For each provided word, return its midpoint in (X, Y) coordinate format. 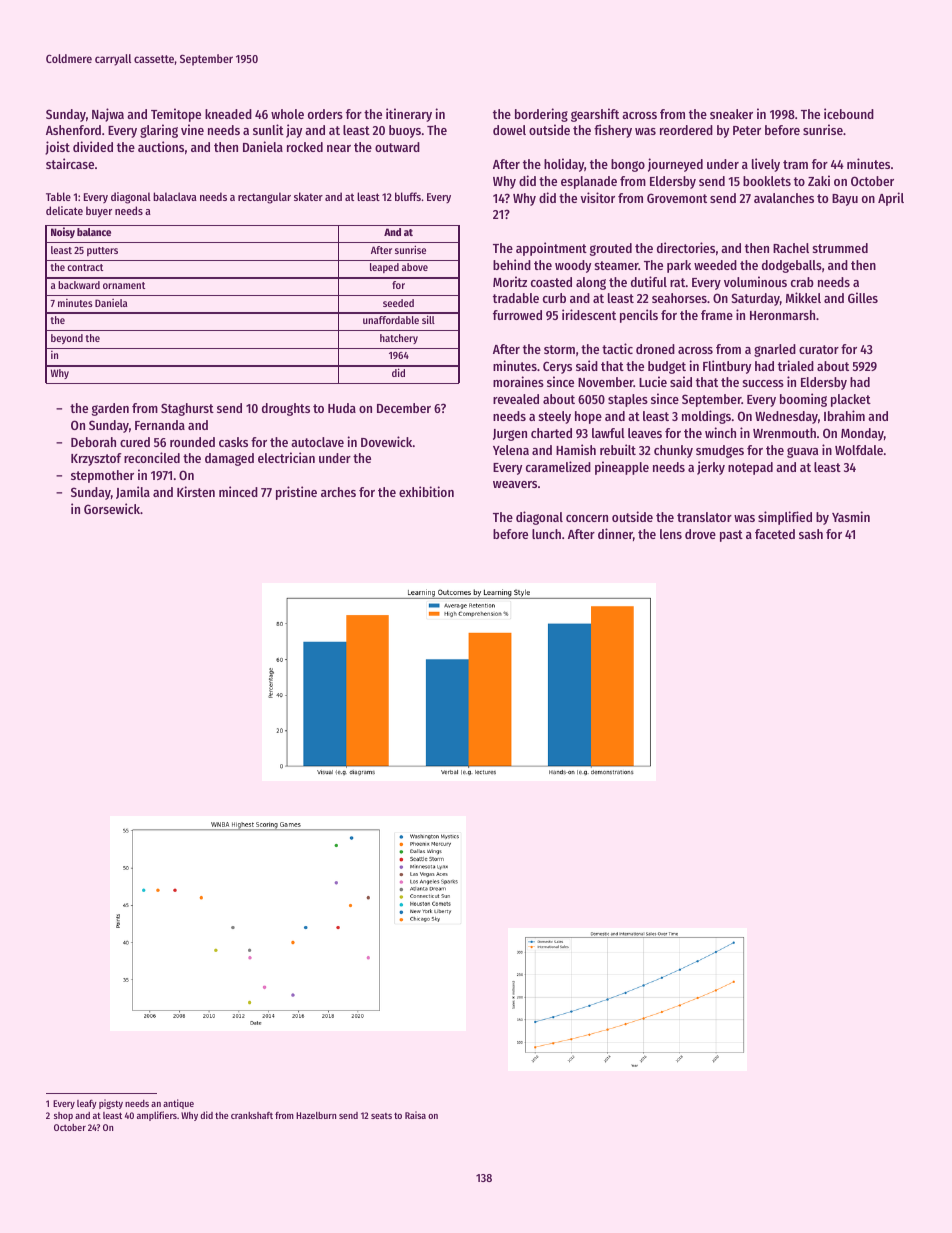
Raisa (415, 1115)
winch (720, 432)
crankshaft (252, 1115)
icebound (849, 113)
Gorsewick (112, 508)
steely (555, 417)
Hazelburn (316, 1115)
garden (110, 409)
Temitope (176, 115)
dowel (509, 130)
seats (381, 1116)
